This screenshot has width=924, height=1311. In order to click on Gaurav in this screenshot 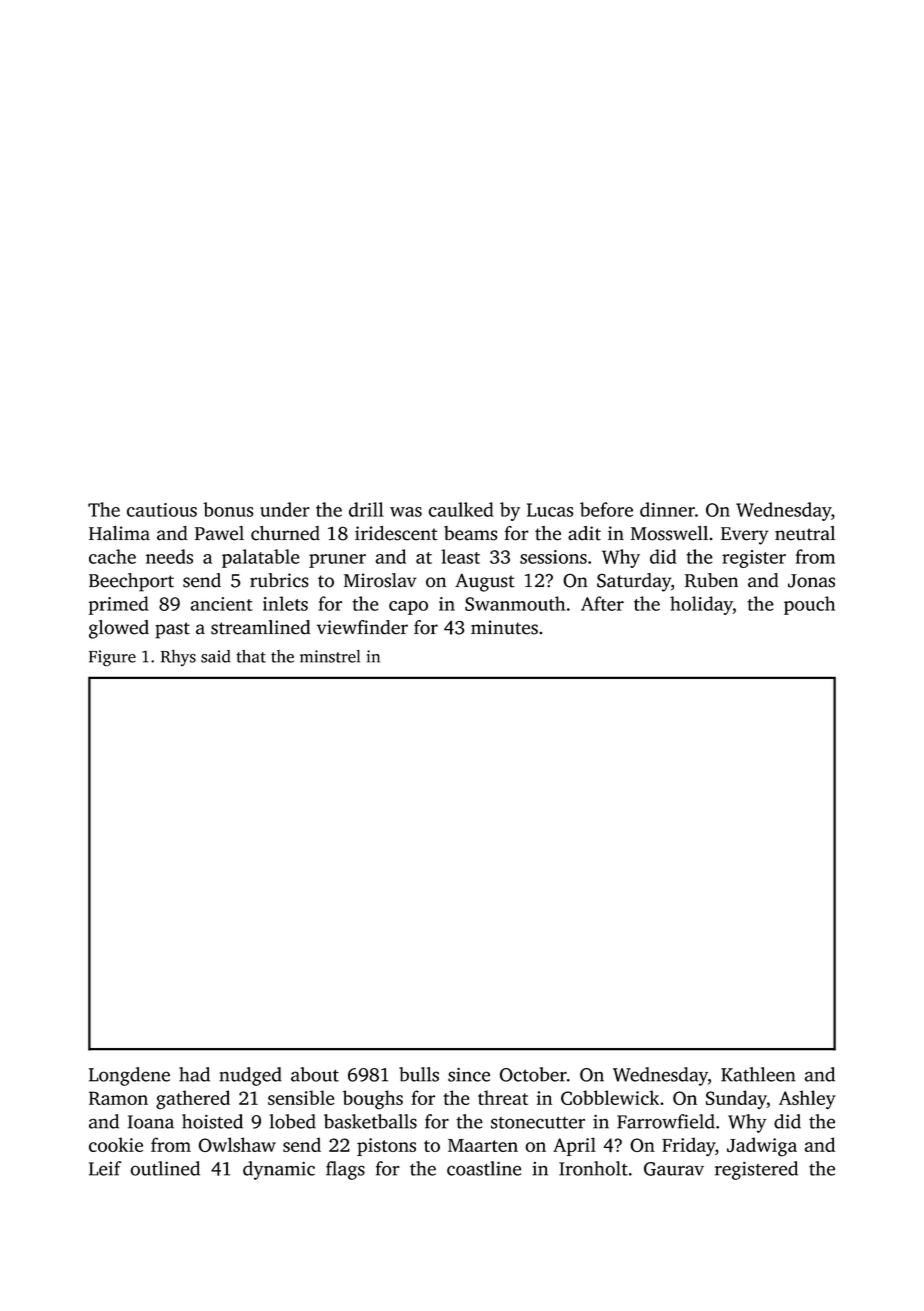, I will do `click(674, 1169)`.
